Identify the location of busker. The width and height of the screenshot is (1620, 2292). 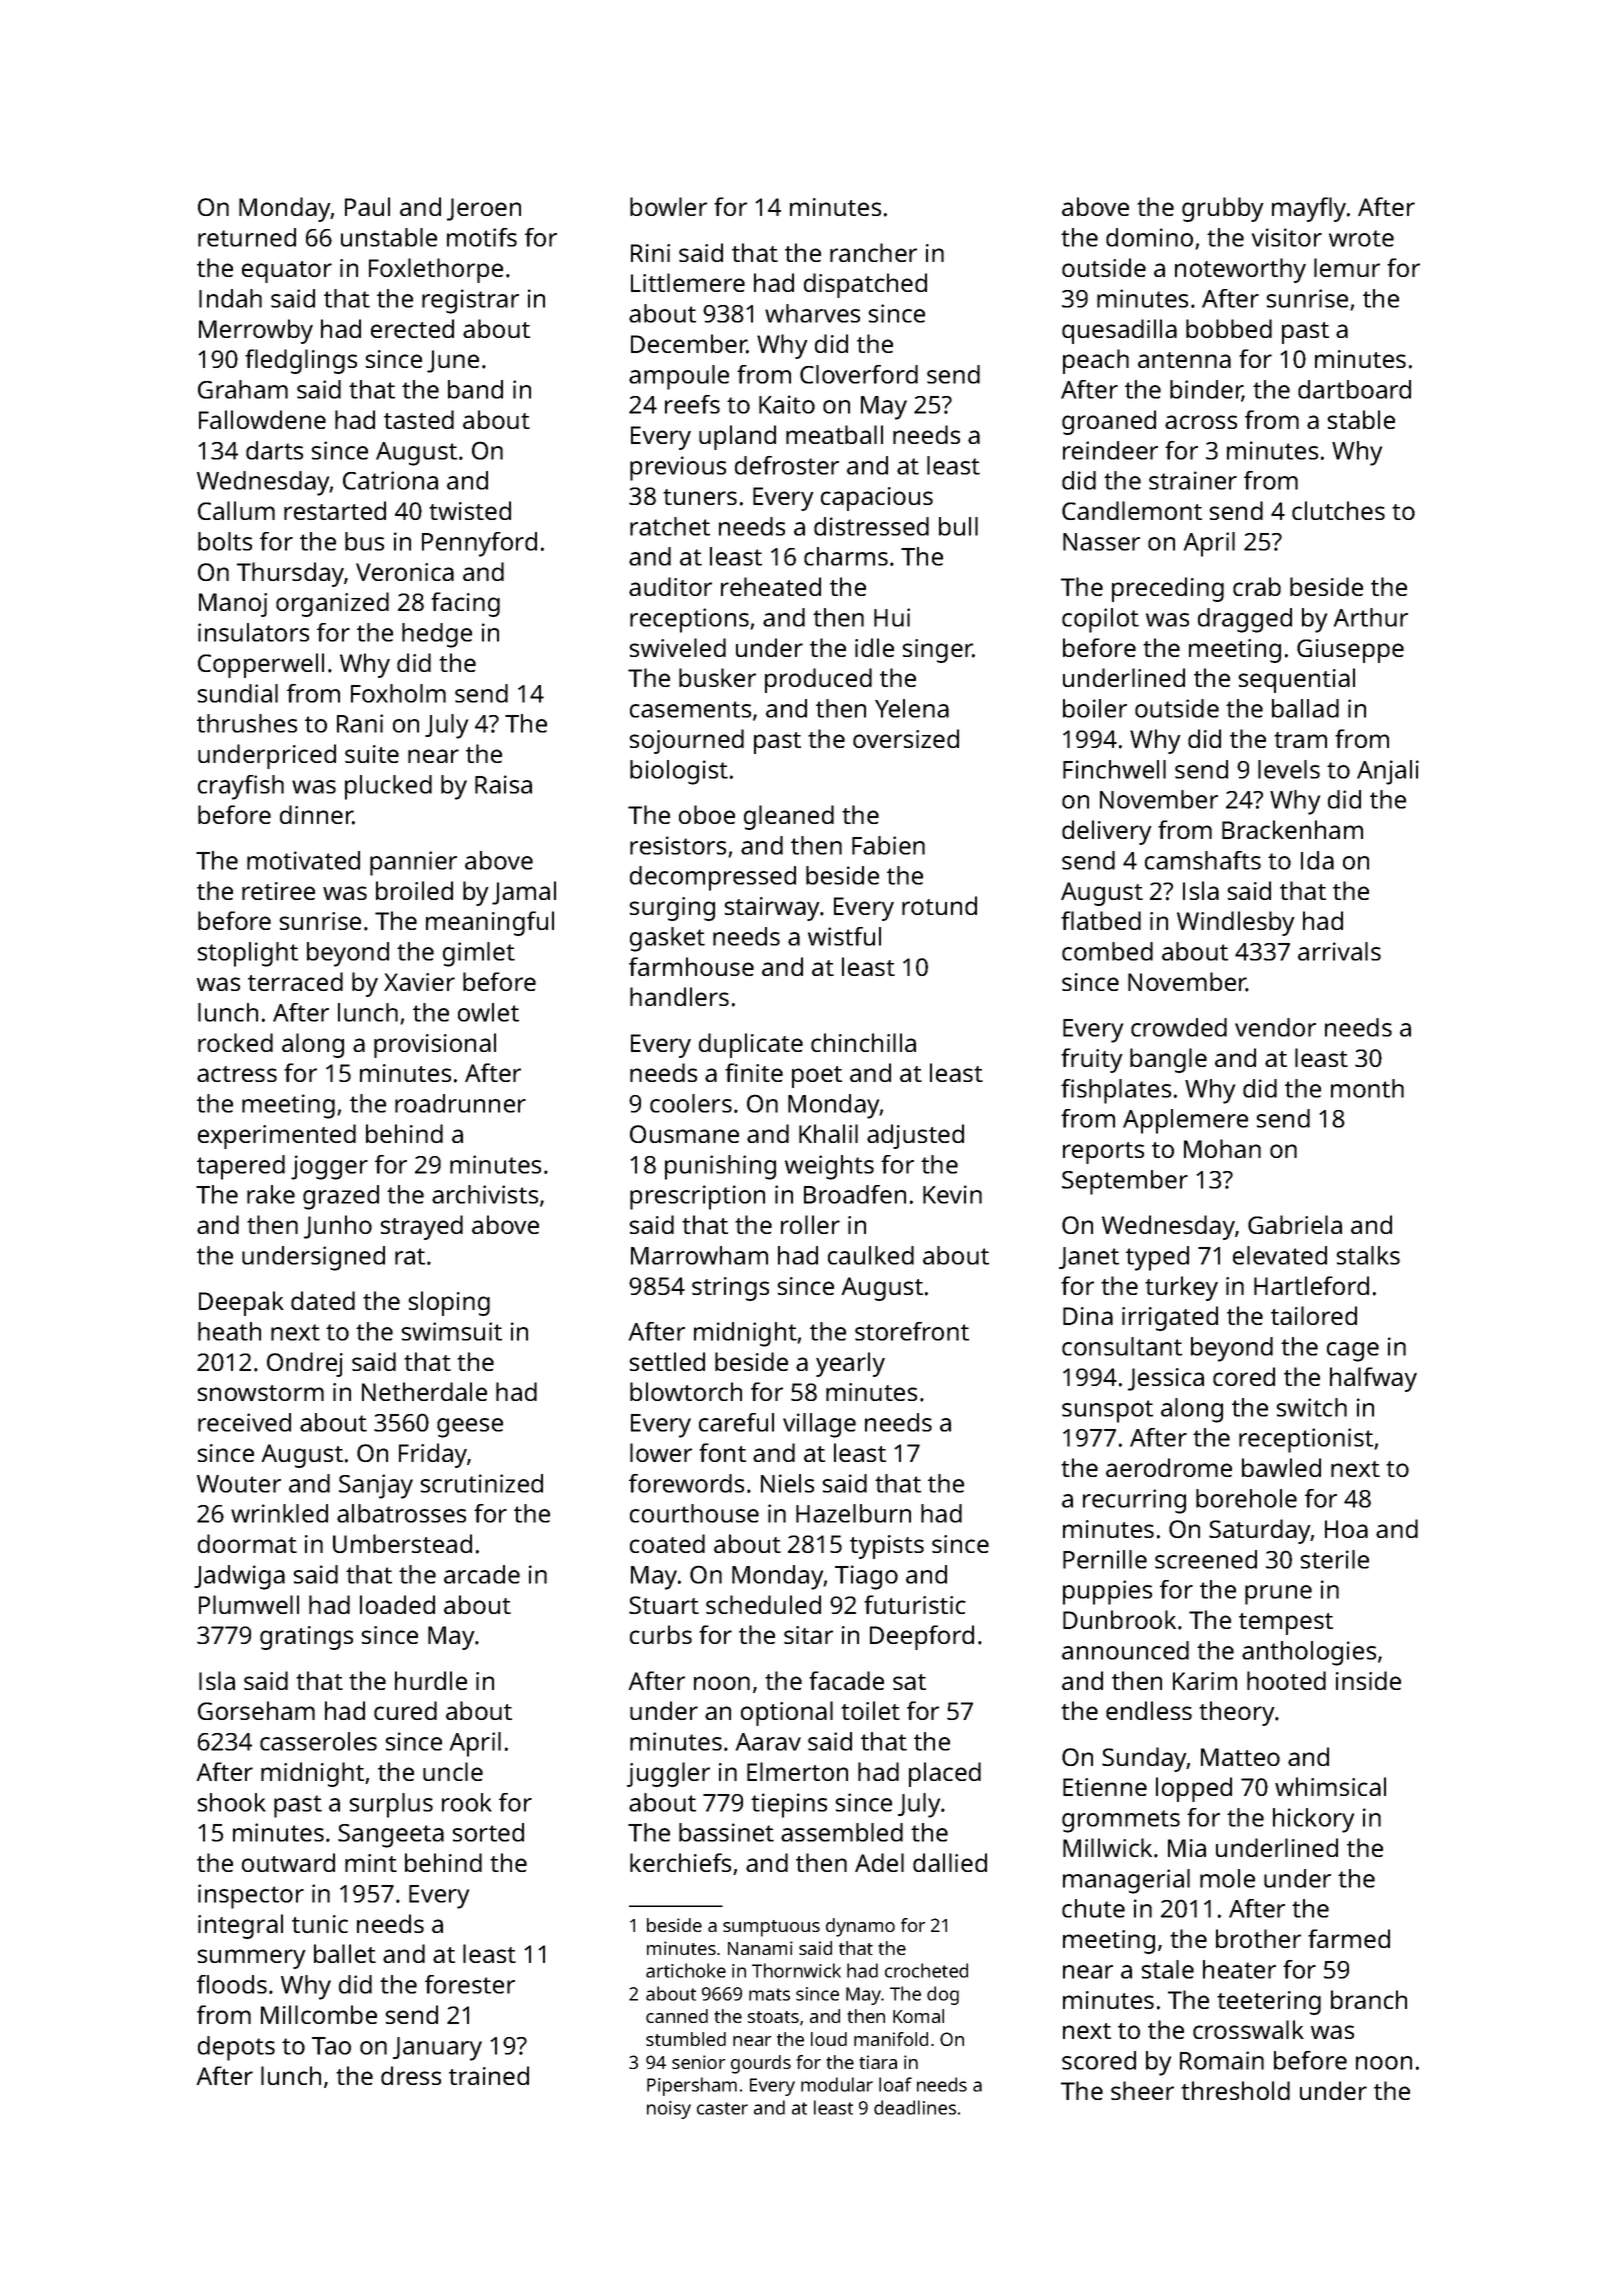
(717, 677).
